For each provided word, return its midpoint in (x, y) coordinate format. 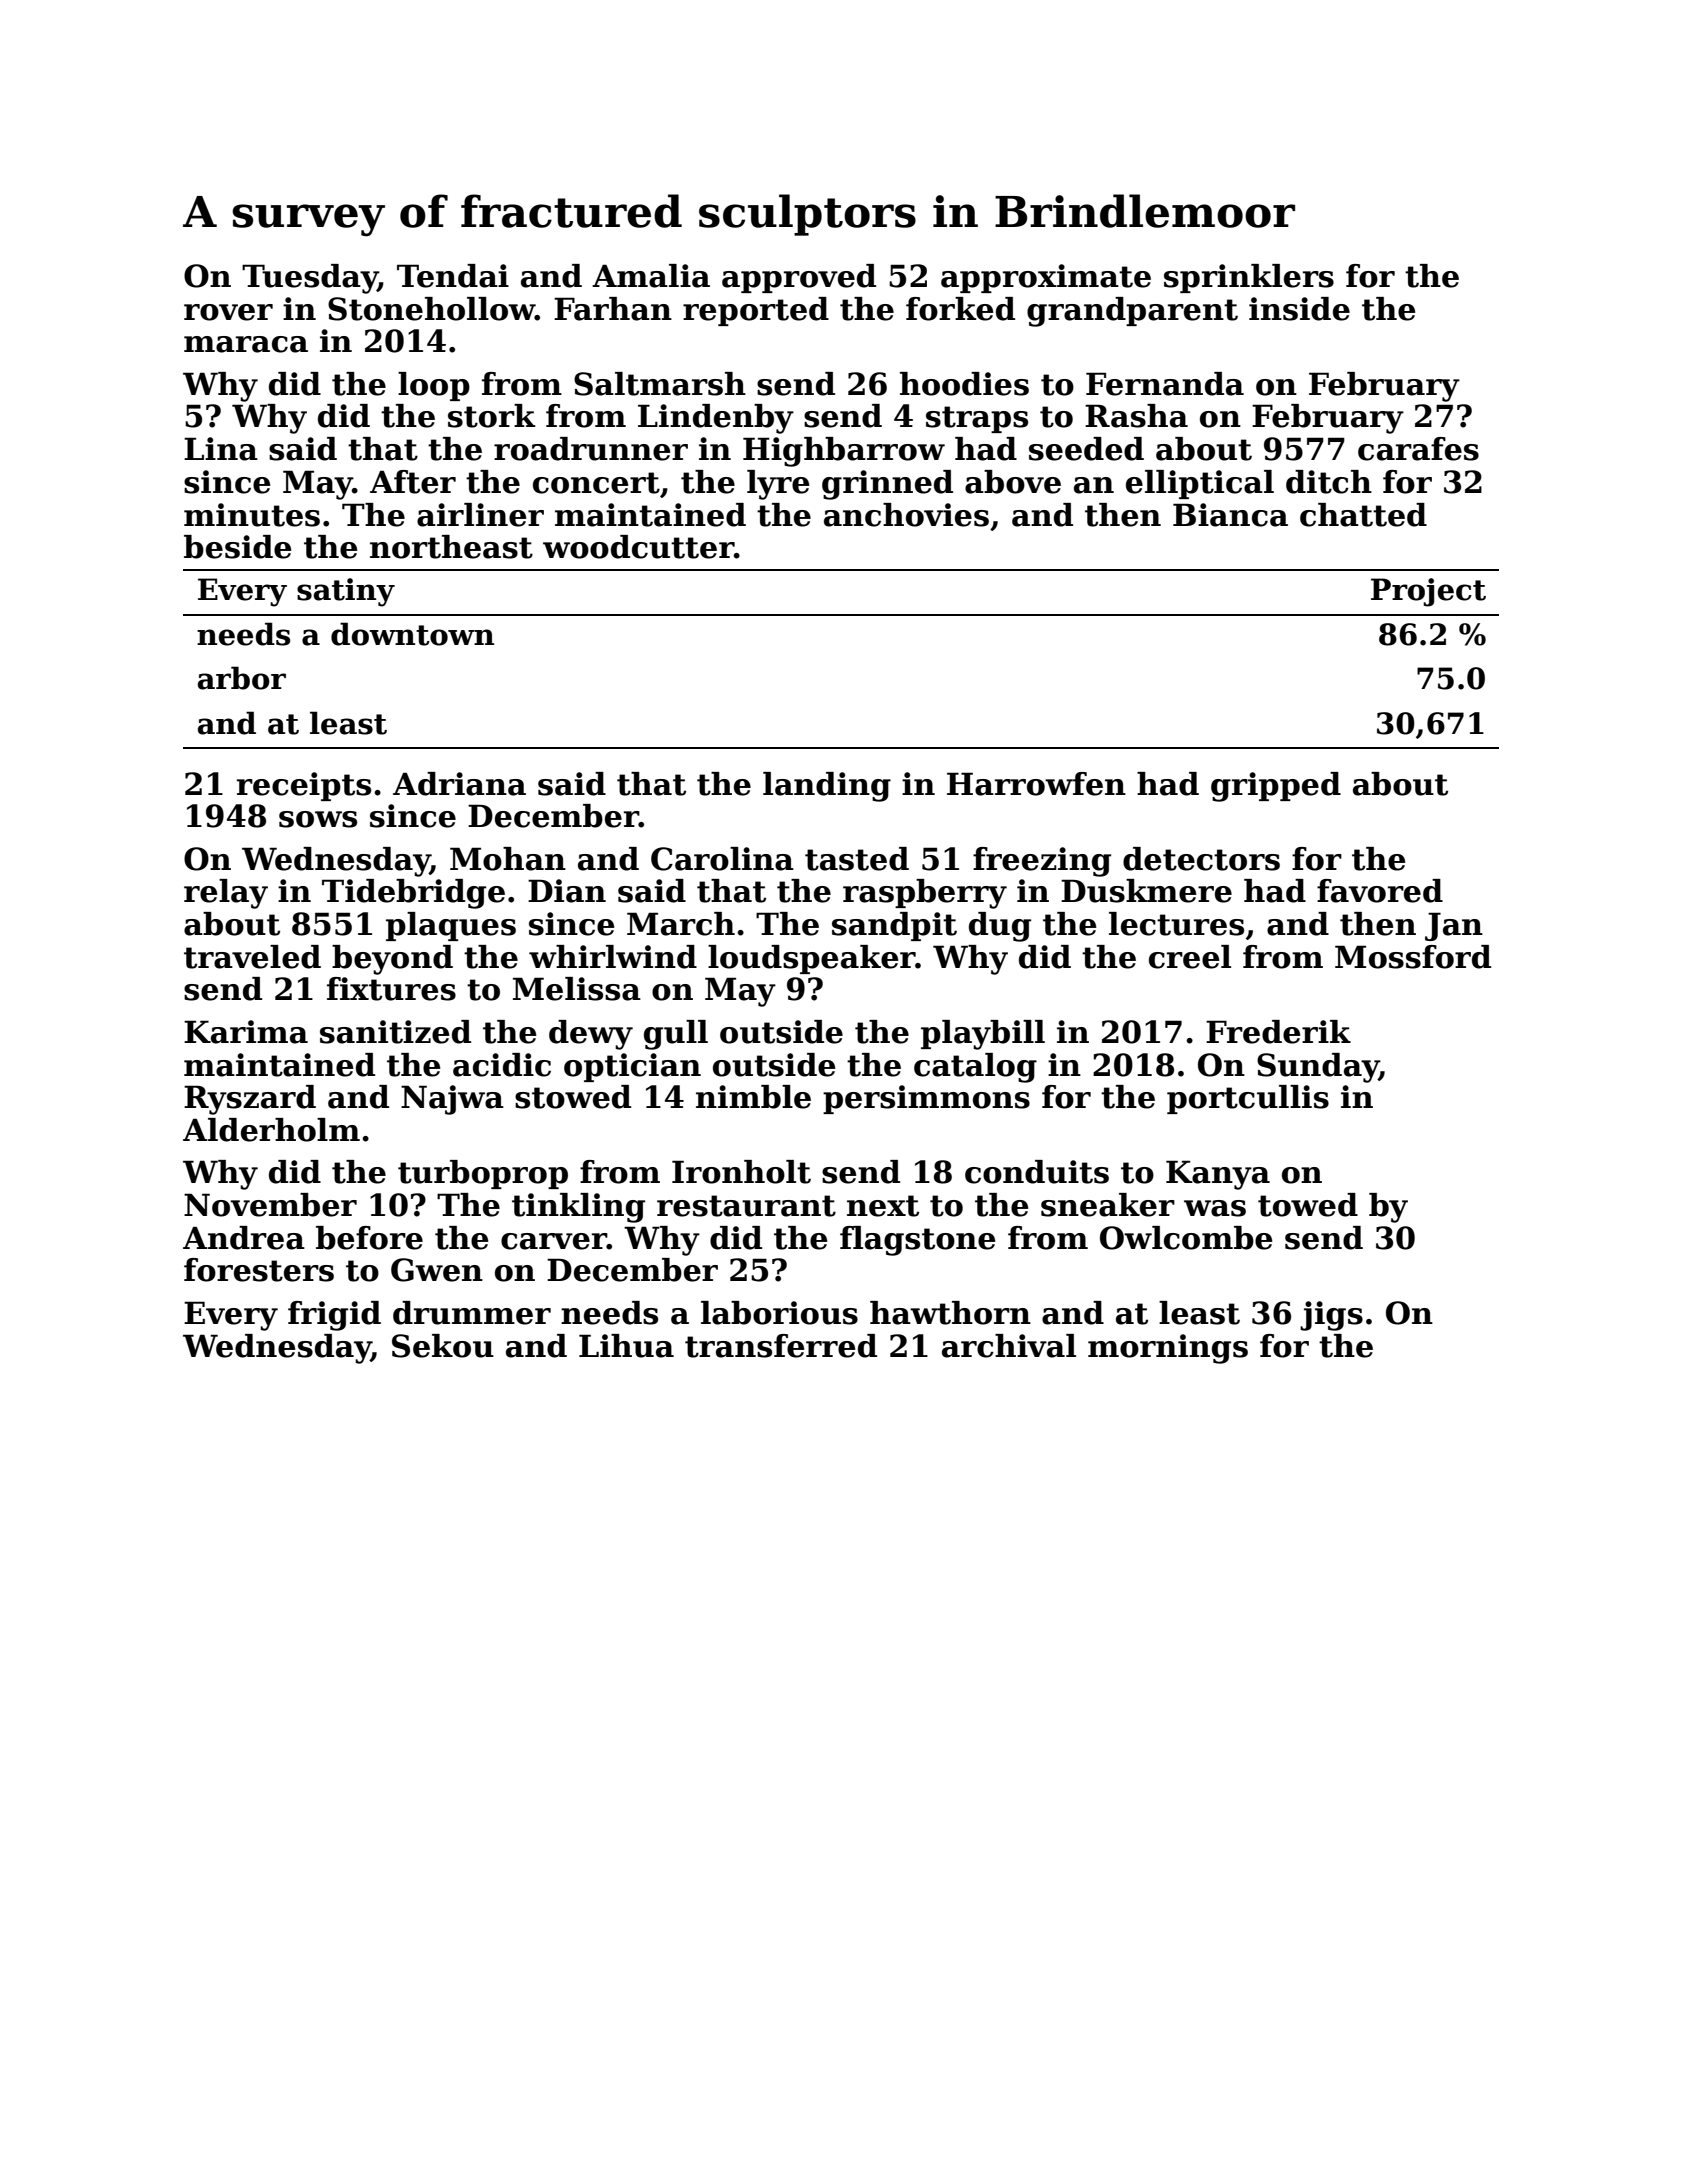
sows (318, 819)
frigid (334, 1316)
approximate (1046, 278)
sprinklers (1249, 278)
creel (1190, 957)
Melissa (577, 989)
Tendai (453, 276)
